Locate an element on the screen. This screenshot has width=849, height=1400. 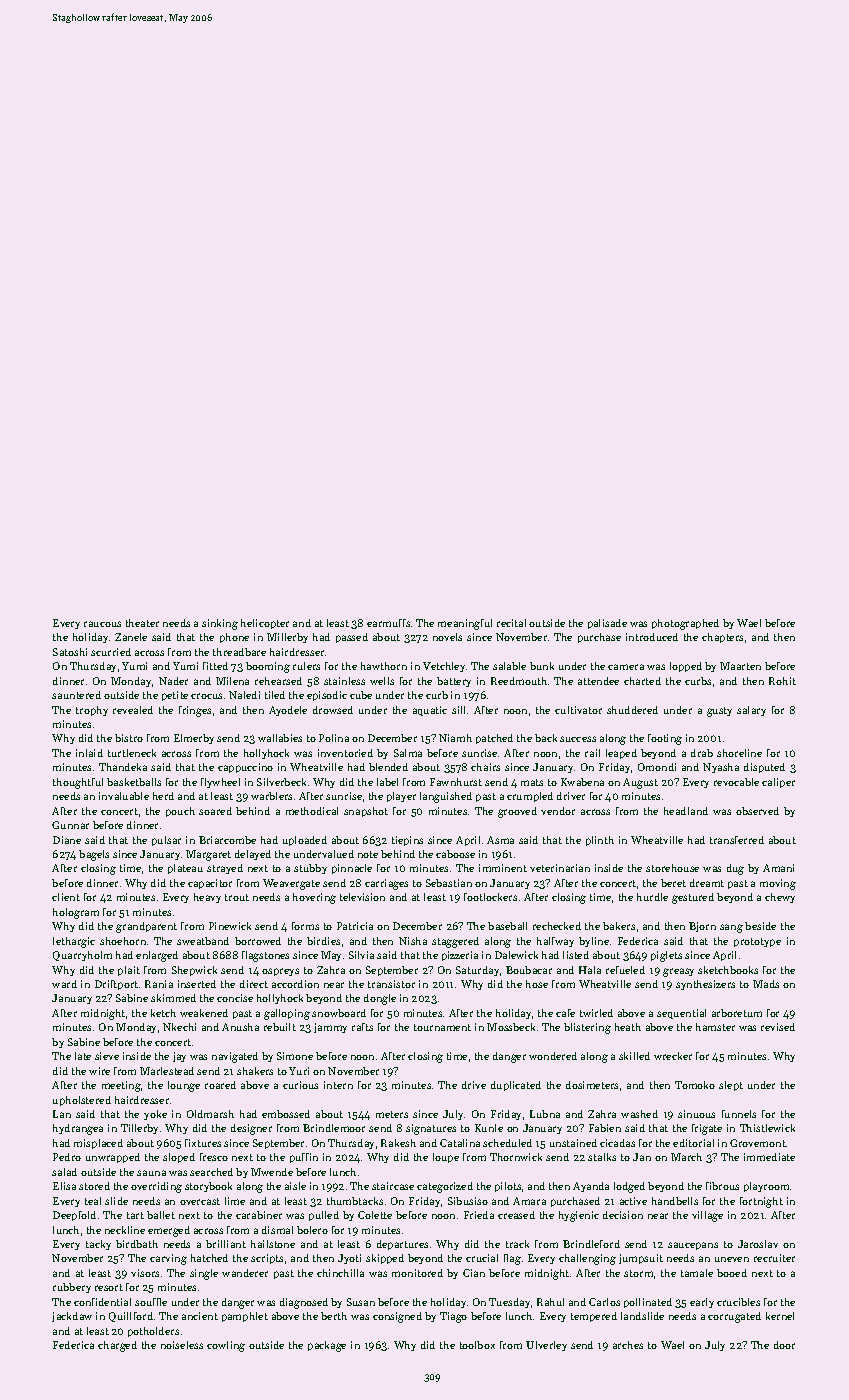
television is located at coordinates (362, 897).
